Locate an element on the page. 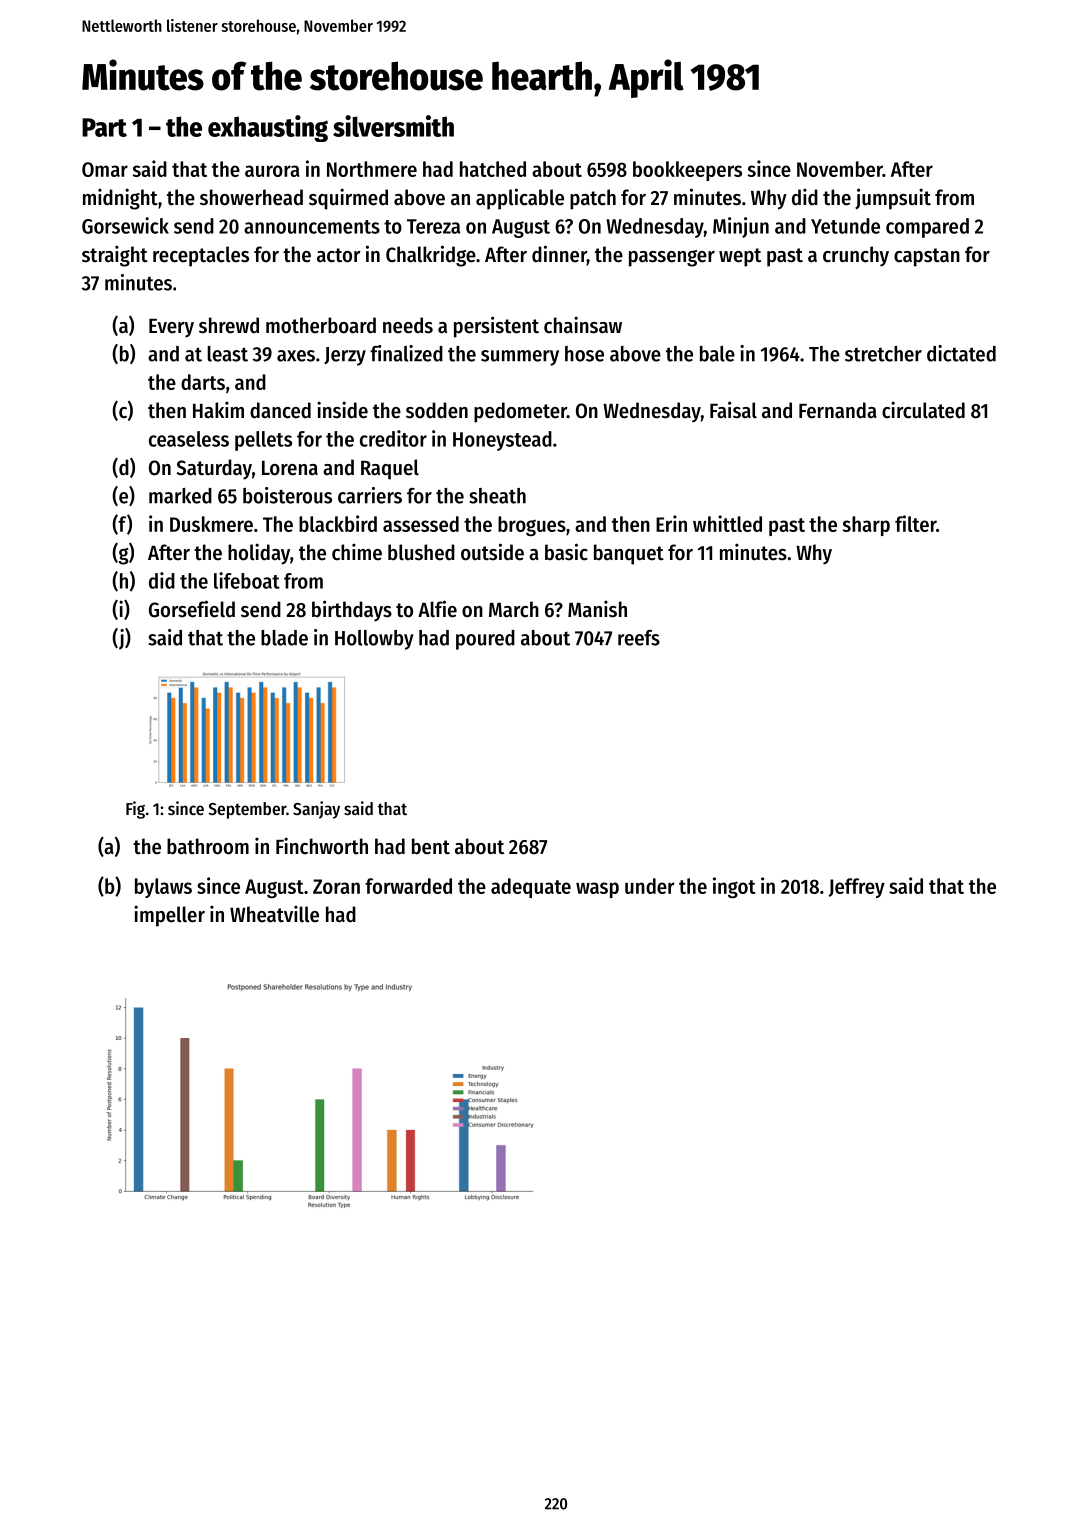 This document has width=1089, height=1540. receptacles is located at coordinates (201, 256).
